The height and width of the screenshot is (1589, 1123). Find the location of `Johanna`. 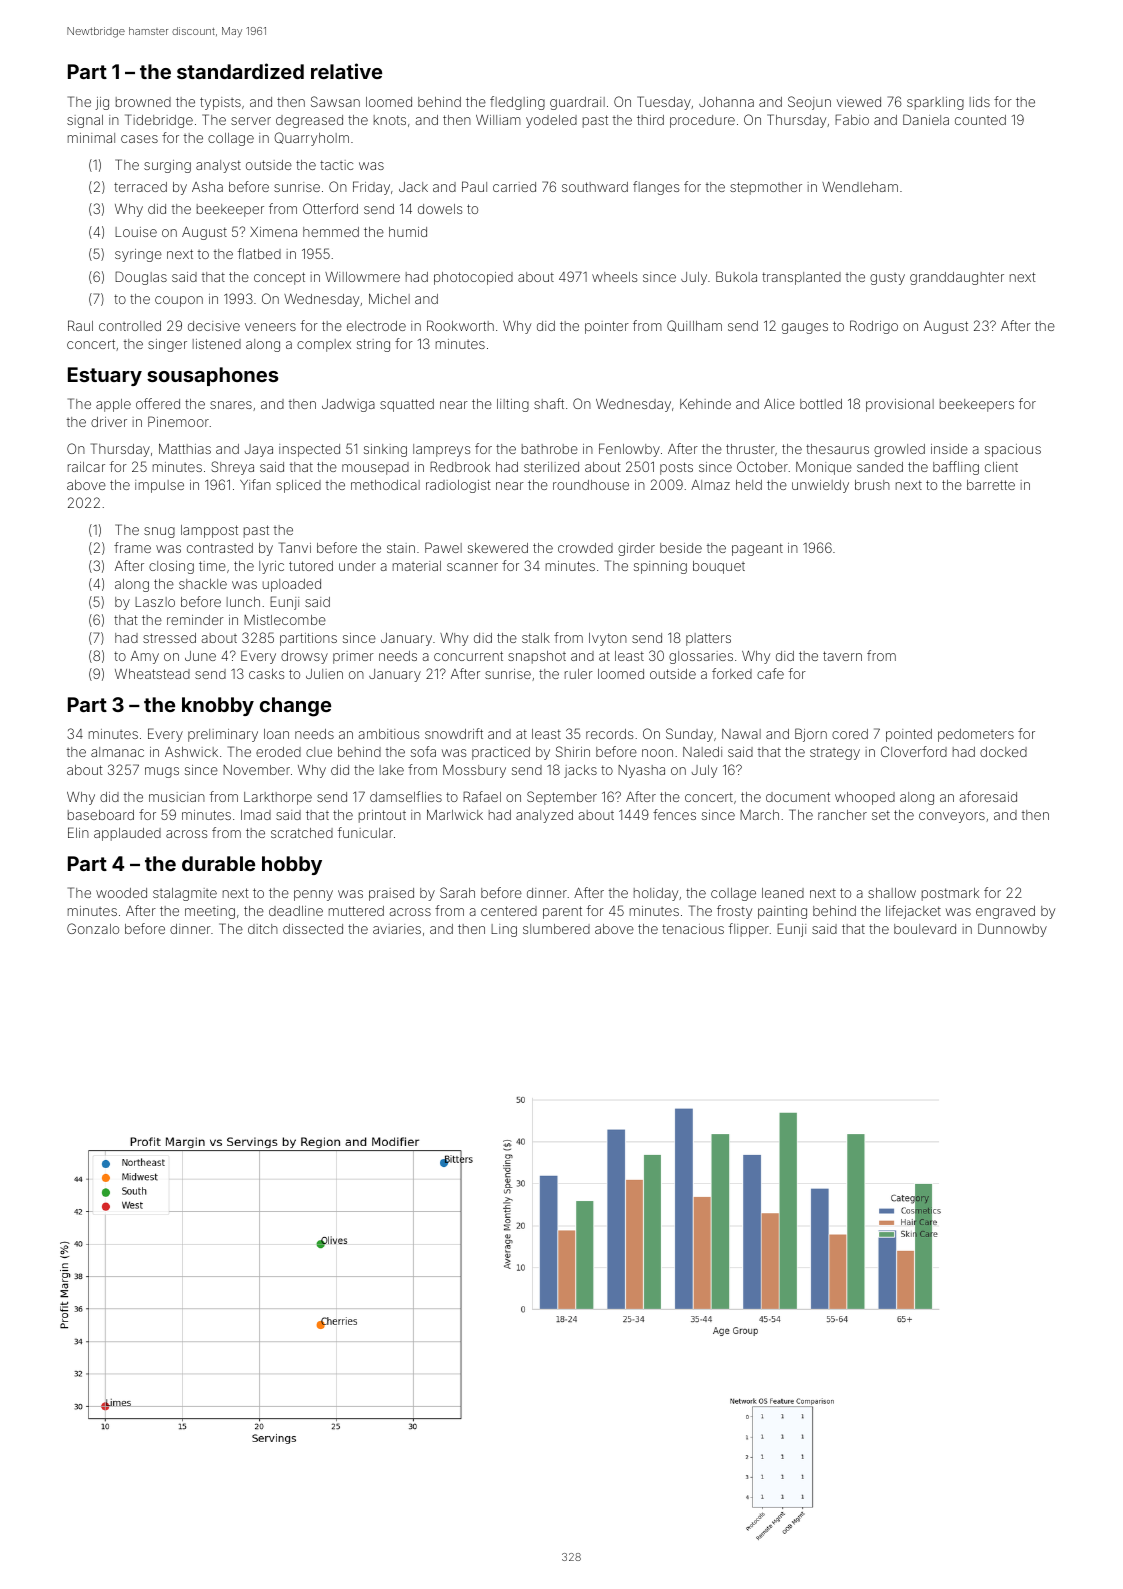

Johanna is located at coordinates (726, 102).
